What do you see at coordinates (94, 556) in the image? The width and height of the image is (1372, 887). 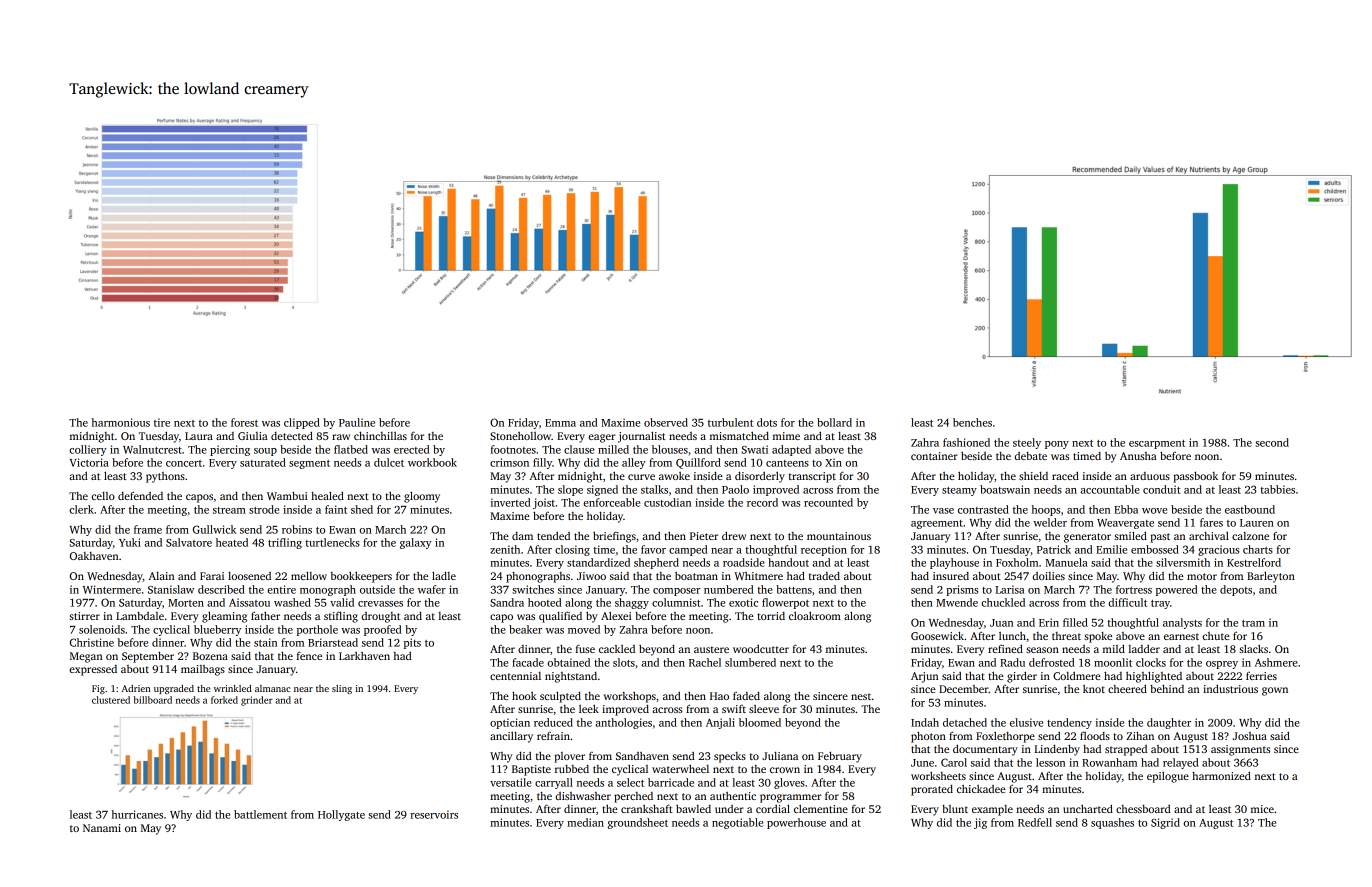 I see `Oakhaven` at bounding box center [94, 556].
